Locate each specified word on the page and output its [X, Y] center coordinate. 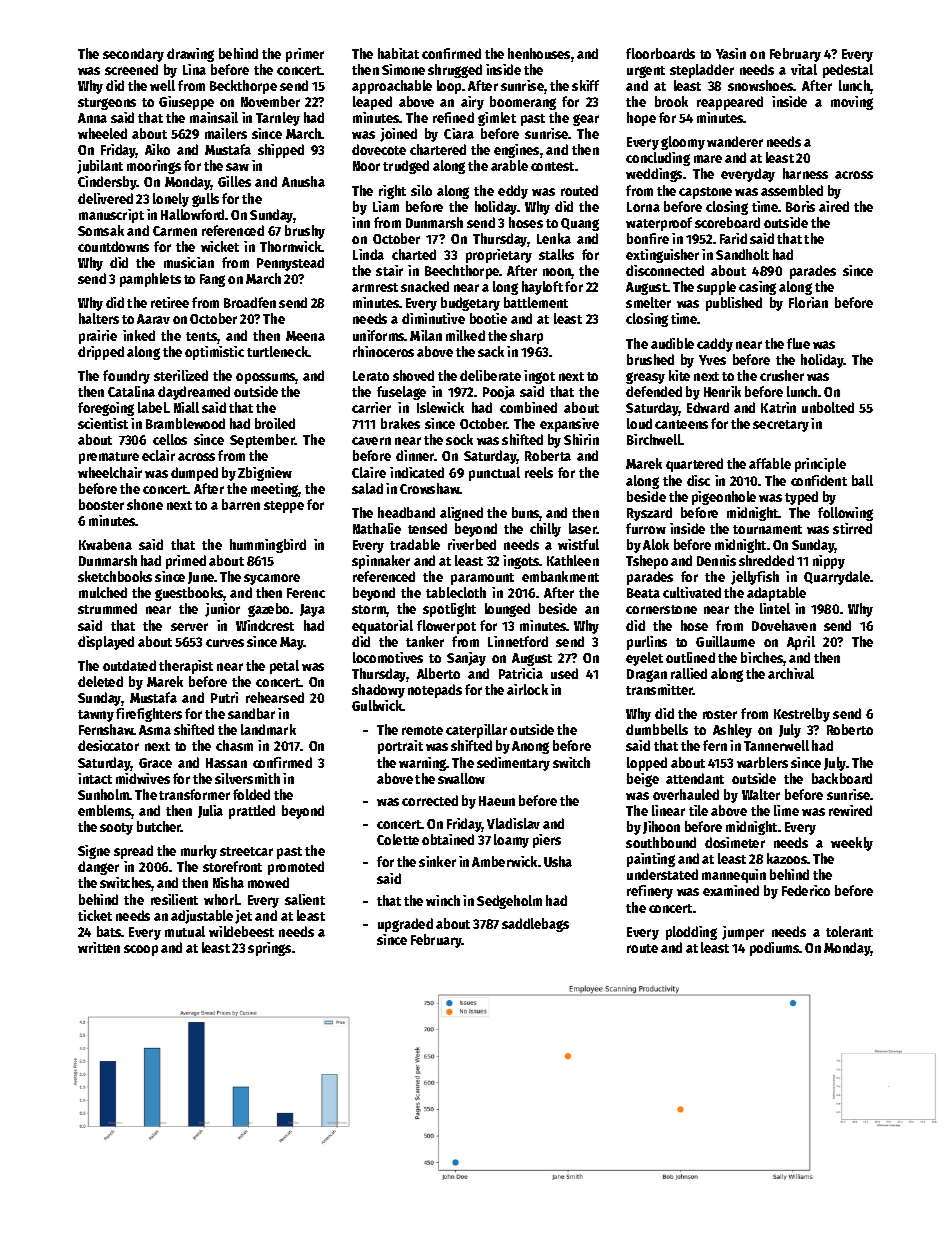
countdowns [113, 246]
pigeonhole [724, 498]
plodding [691, 933]
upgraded [405, 925]
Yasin [731, 53]
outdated [129, 665]
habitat [398, 53]
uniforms [379, 335]
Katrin [778, 407]
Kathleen [573, 560]
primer [305, 55]
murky [199, 852]
